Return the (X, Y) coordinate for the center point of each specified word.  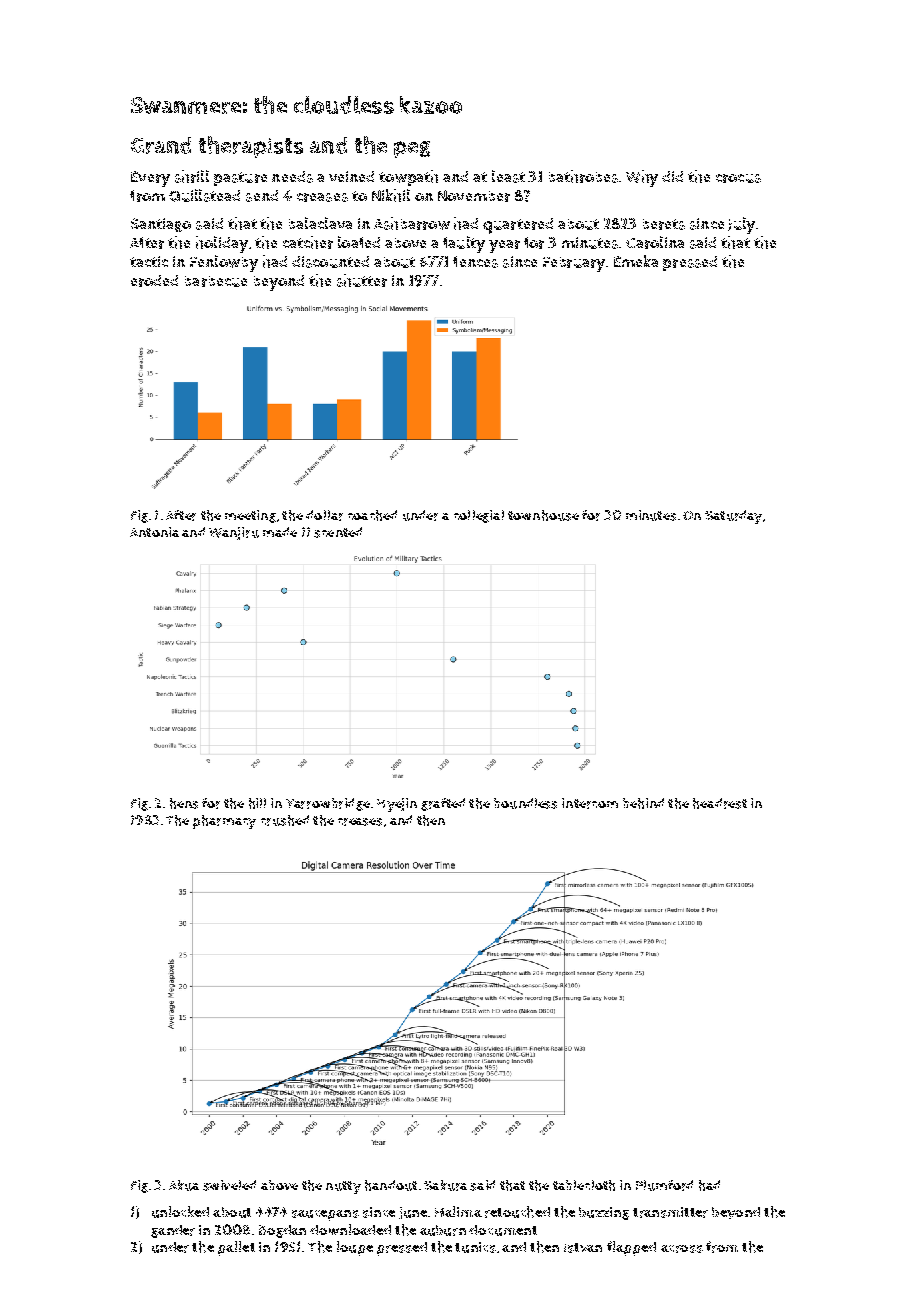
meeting (250, 516)
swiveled (229, 1185)
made (280, 532)
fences (475, 262)
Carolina (655, 242)
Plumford (664, 1185)
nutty (343, 1187)
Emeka (636, 261)
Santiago (161, 225)
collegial (479, 516)
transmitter (670, 1212)
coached (372, 515)
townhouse (543, 515)
